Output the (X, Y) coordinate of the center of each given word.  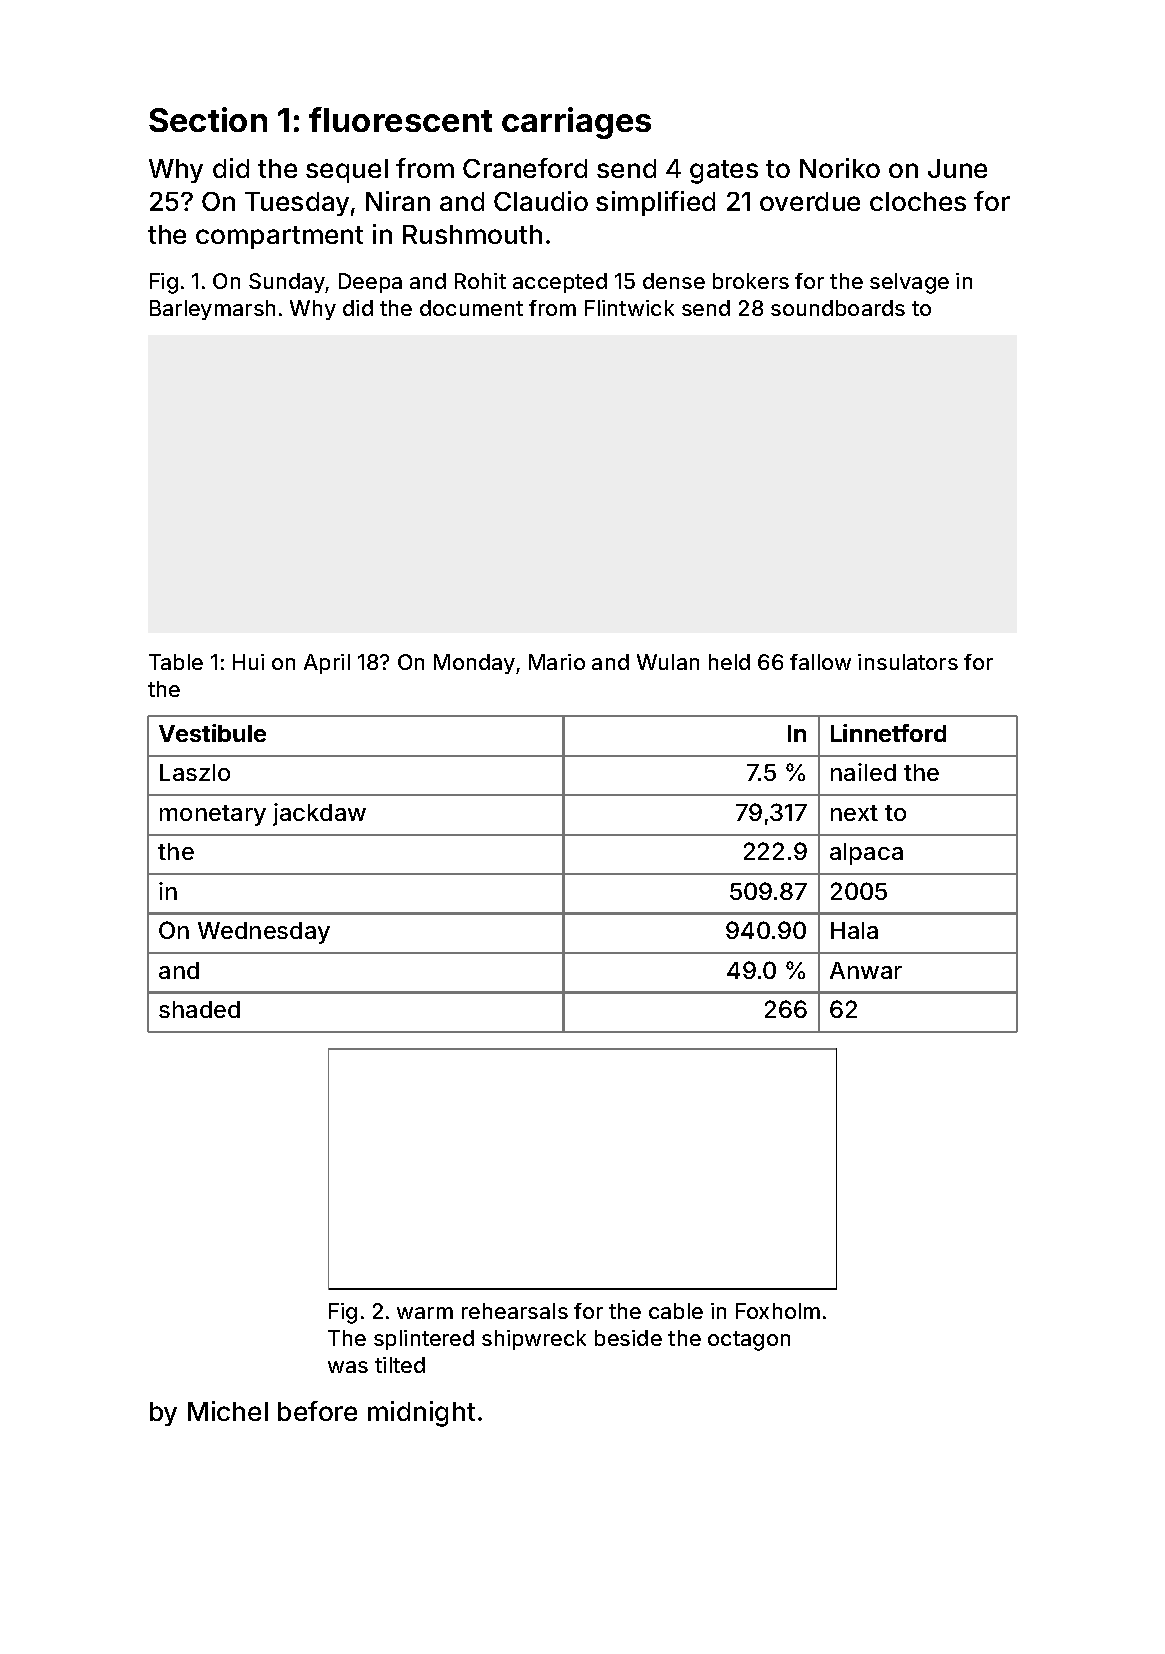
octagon (749, 1341)
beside (628, 1338)
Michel (228, 1411)
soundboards (838, 308)
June (957, 168)
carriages (576, 123)
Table (176, 662)
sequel (347, 171)
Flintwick (629, 308)
